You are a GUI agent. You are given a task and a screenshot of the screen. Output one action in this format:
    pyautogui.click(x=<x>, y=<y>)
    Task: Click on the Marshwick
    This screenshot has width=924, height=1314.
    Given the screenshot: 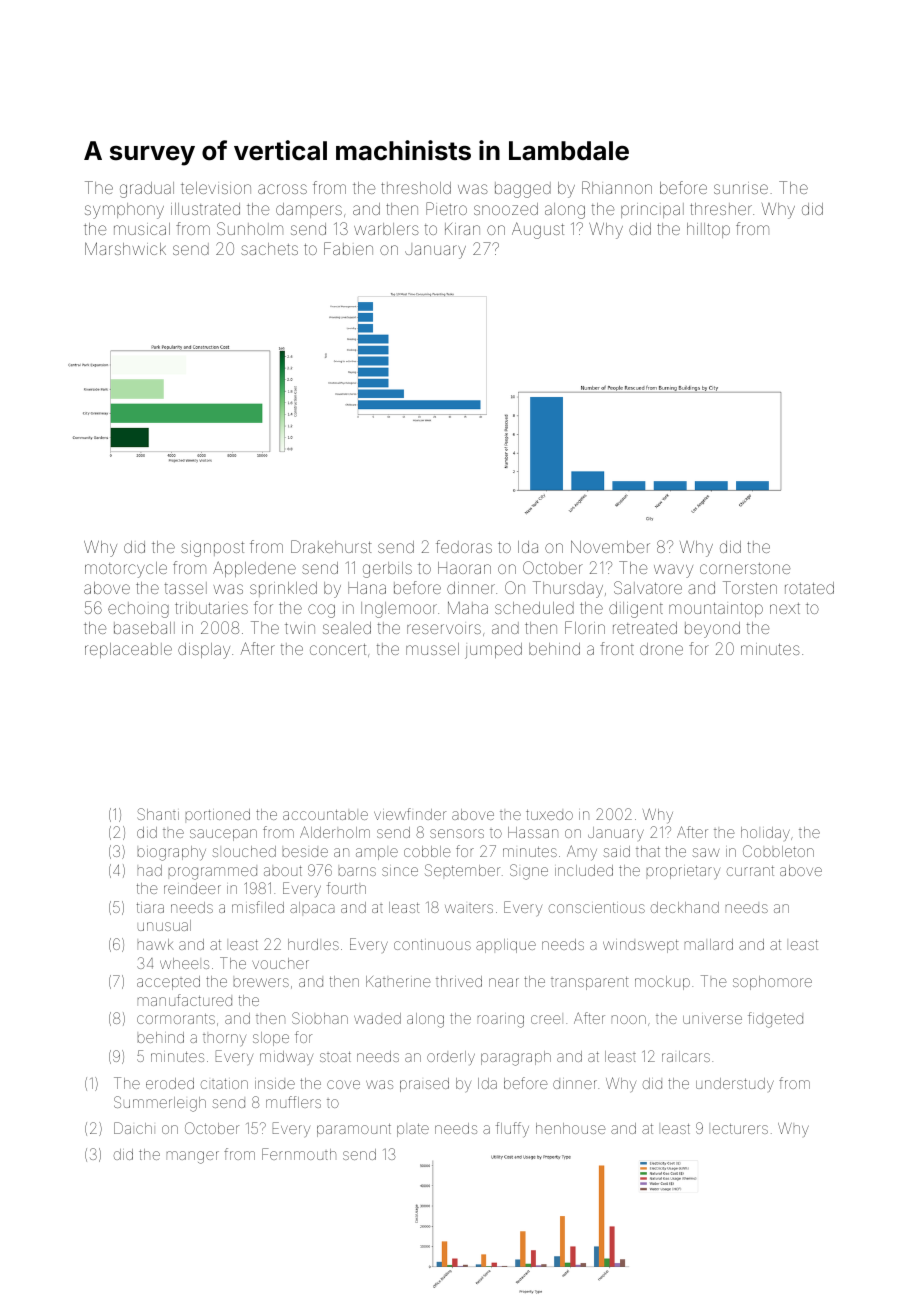 What is the action you would take?
    pyautogui.click(x=125, y=248)
